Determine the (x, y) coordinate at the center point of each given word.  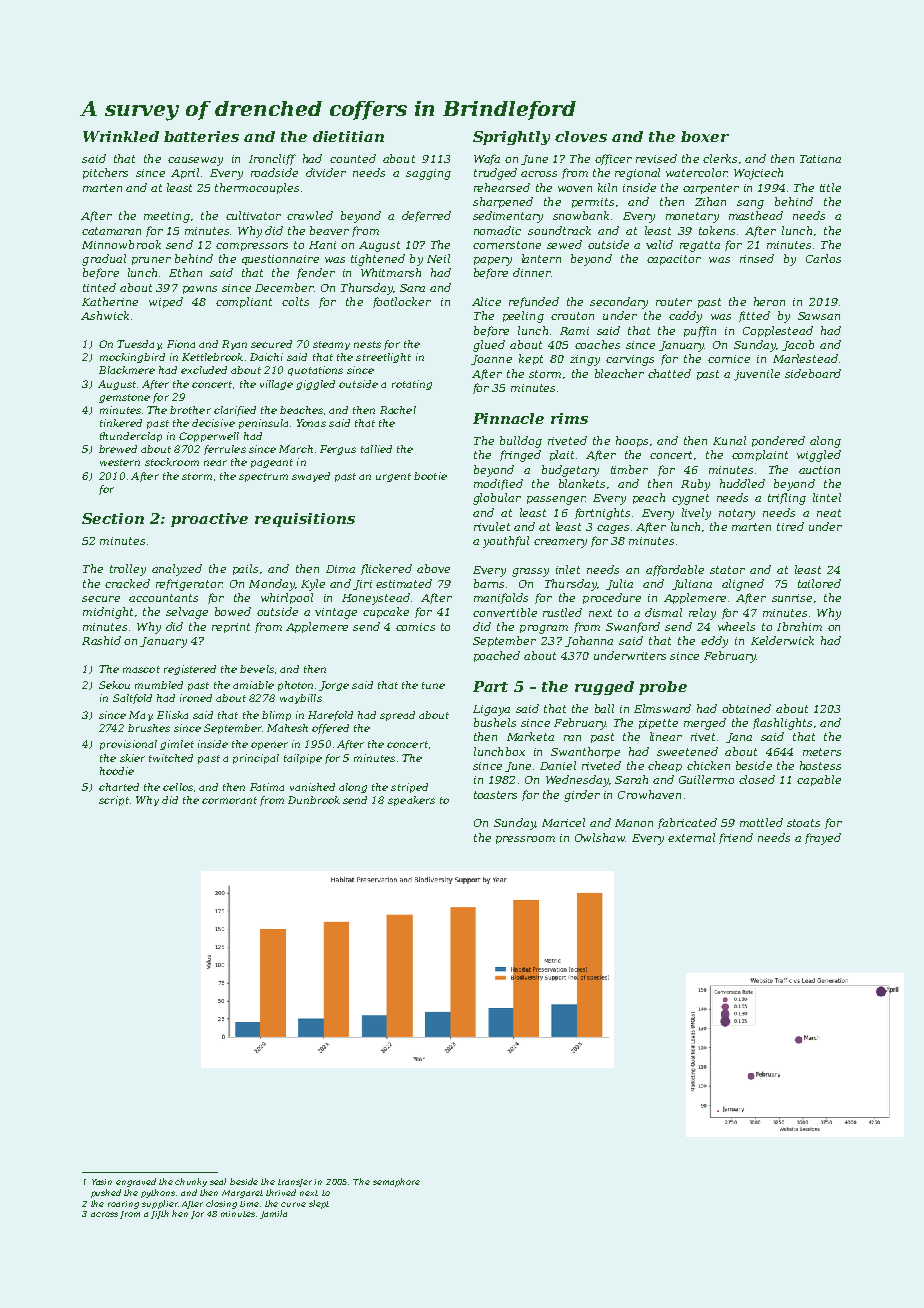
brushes (149, 728)
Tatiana (820, 159)
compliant (244, 302)
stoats (803, 823)
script (114, 801)
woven (575, 189)
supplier (160, 1204)
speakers (411, 801)
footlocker (402, 302)
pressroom (525, 840)
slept (319, 1204)
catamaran (111, 231)
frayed (823, 839)
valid (659, 244)
